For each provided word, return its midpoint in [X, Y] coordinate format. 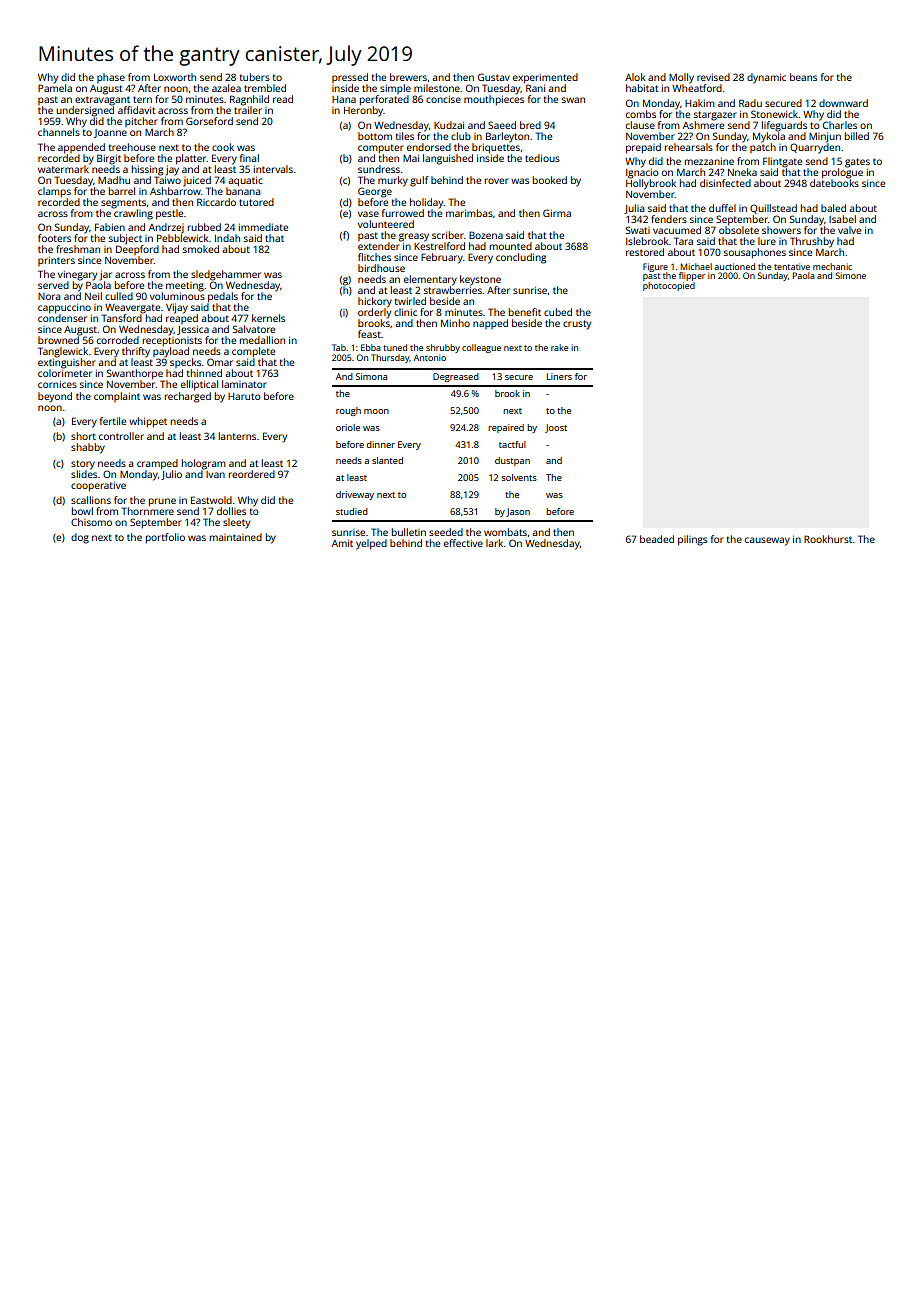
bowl [82, 511]
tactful [512, 444]
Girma [557, 213]
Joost [556, 428]
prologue [842, 173]
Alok [635, 77]
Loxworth [175, 77]
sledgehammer [226, 275]
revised [713, 77]
